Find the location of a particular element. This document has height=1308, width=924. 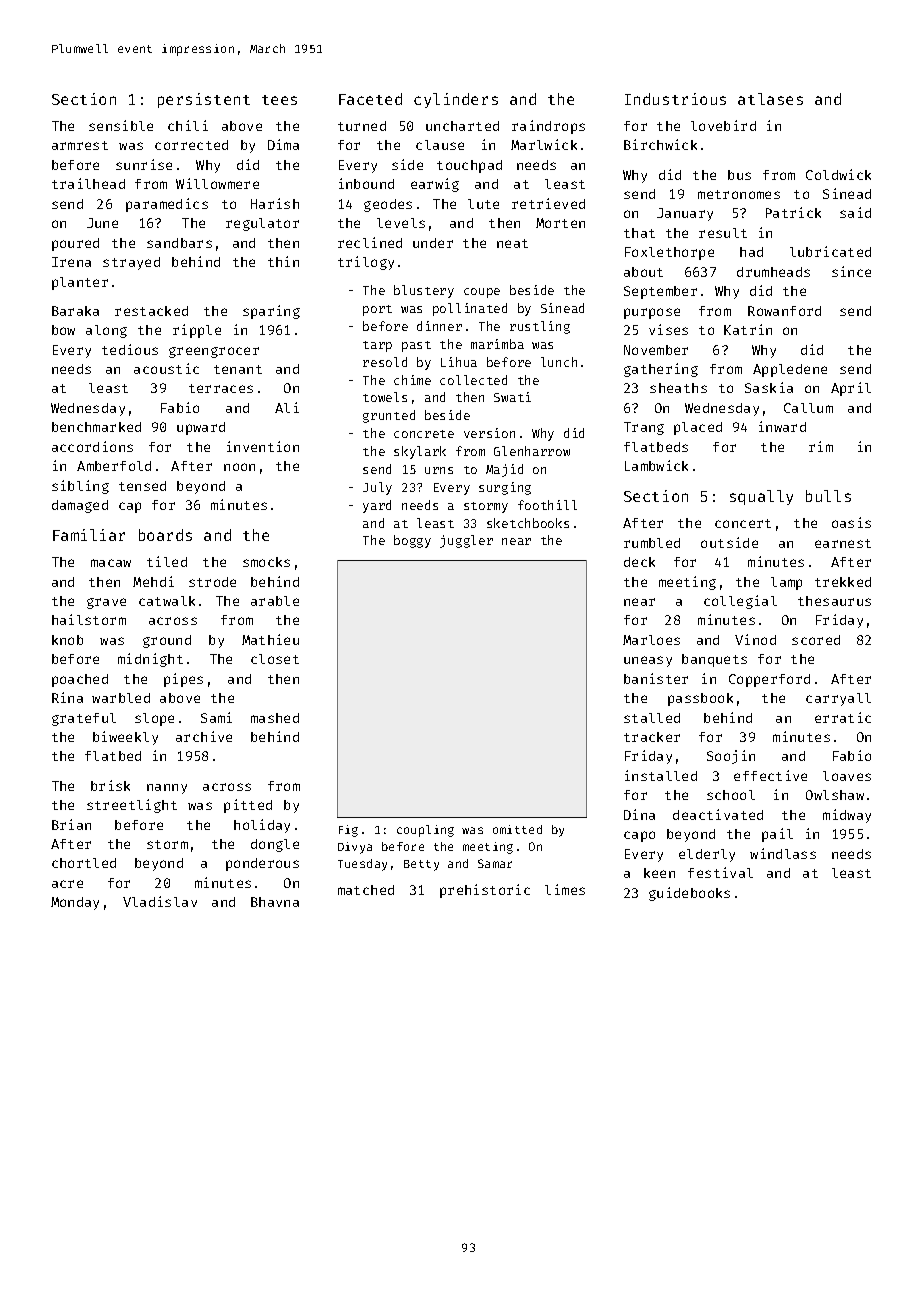

April is located at coordinates (851, 389).
